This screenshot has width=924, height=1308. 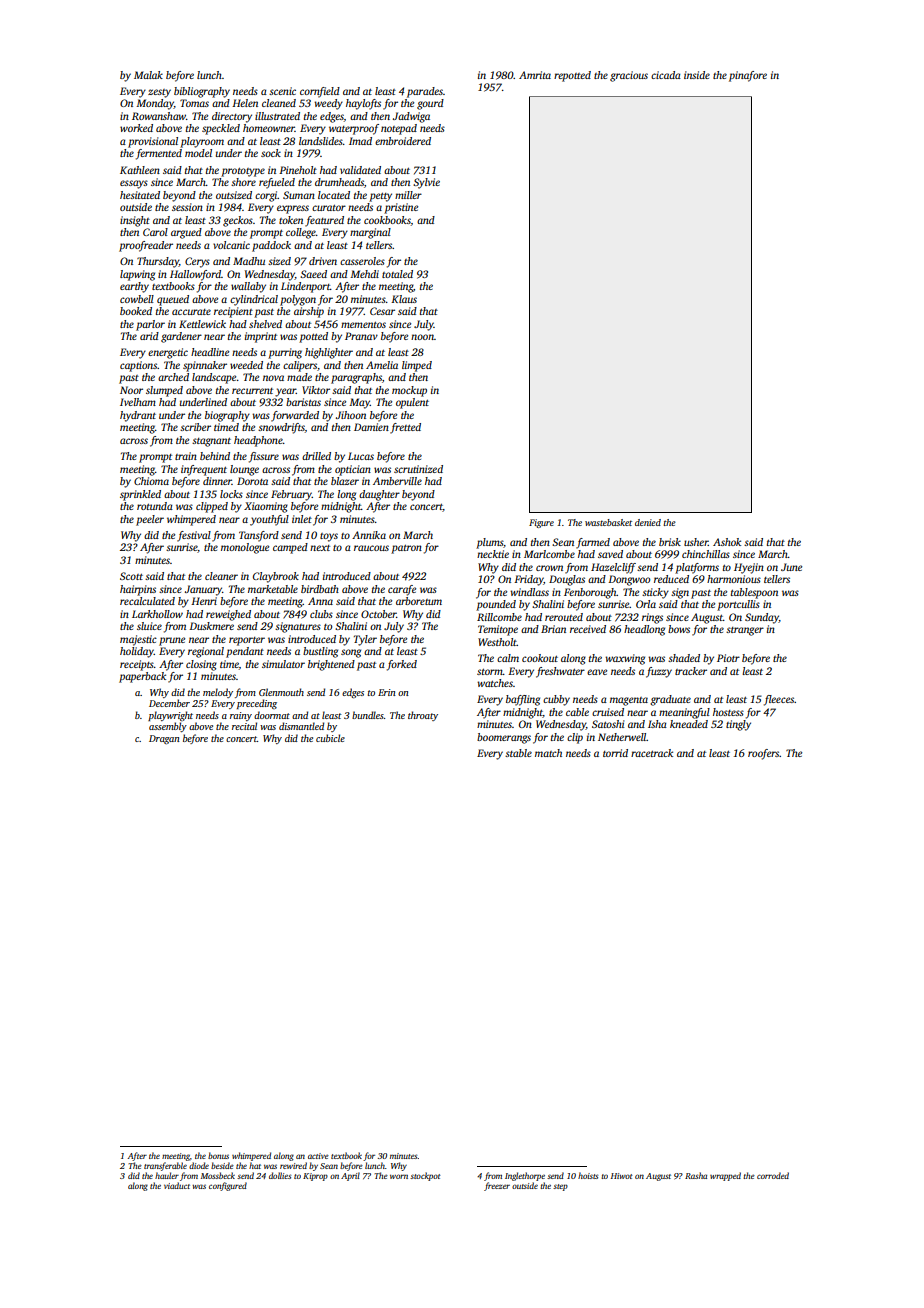 What do you see at coordinates (666, 75) in the screenshot?
I see `cicada` at bounding box center [666, 75].
